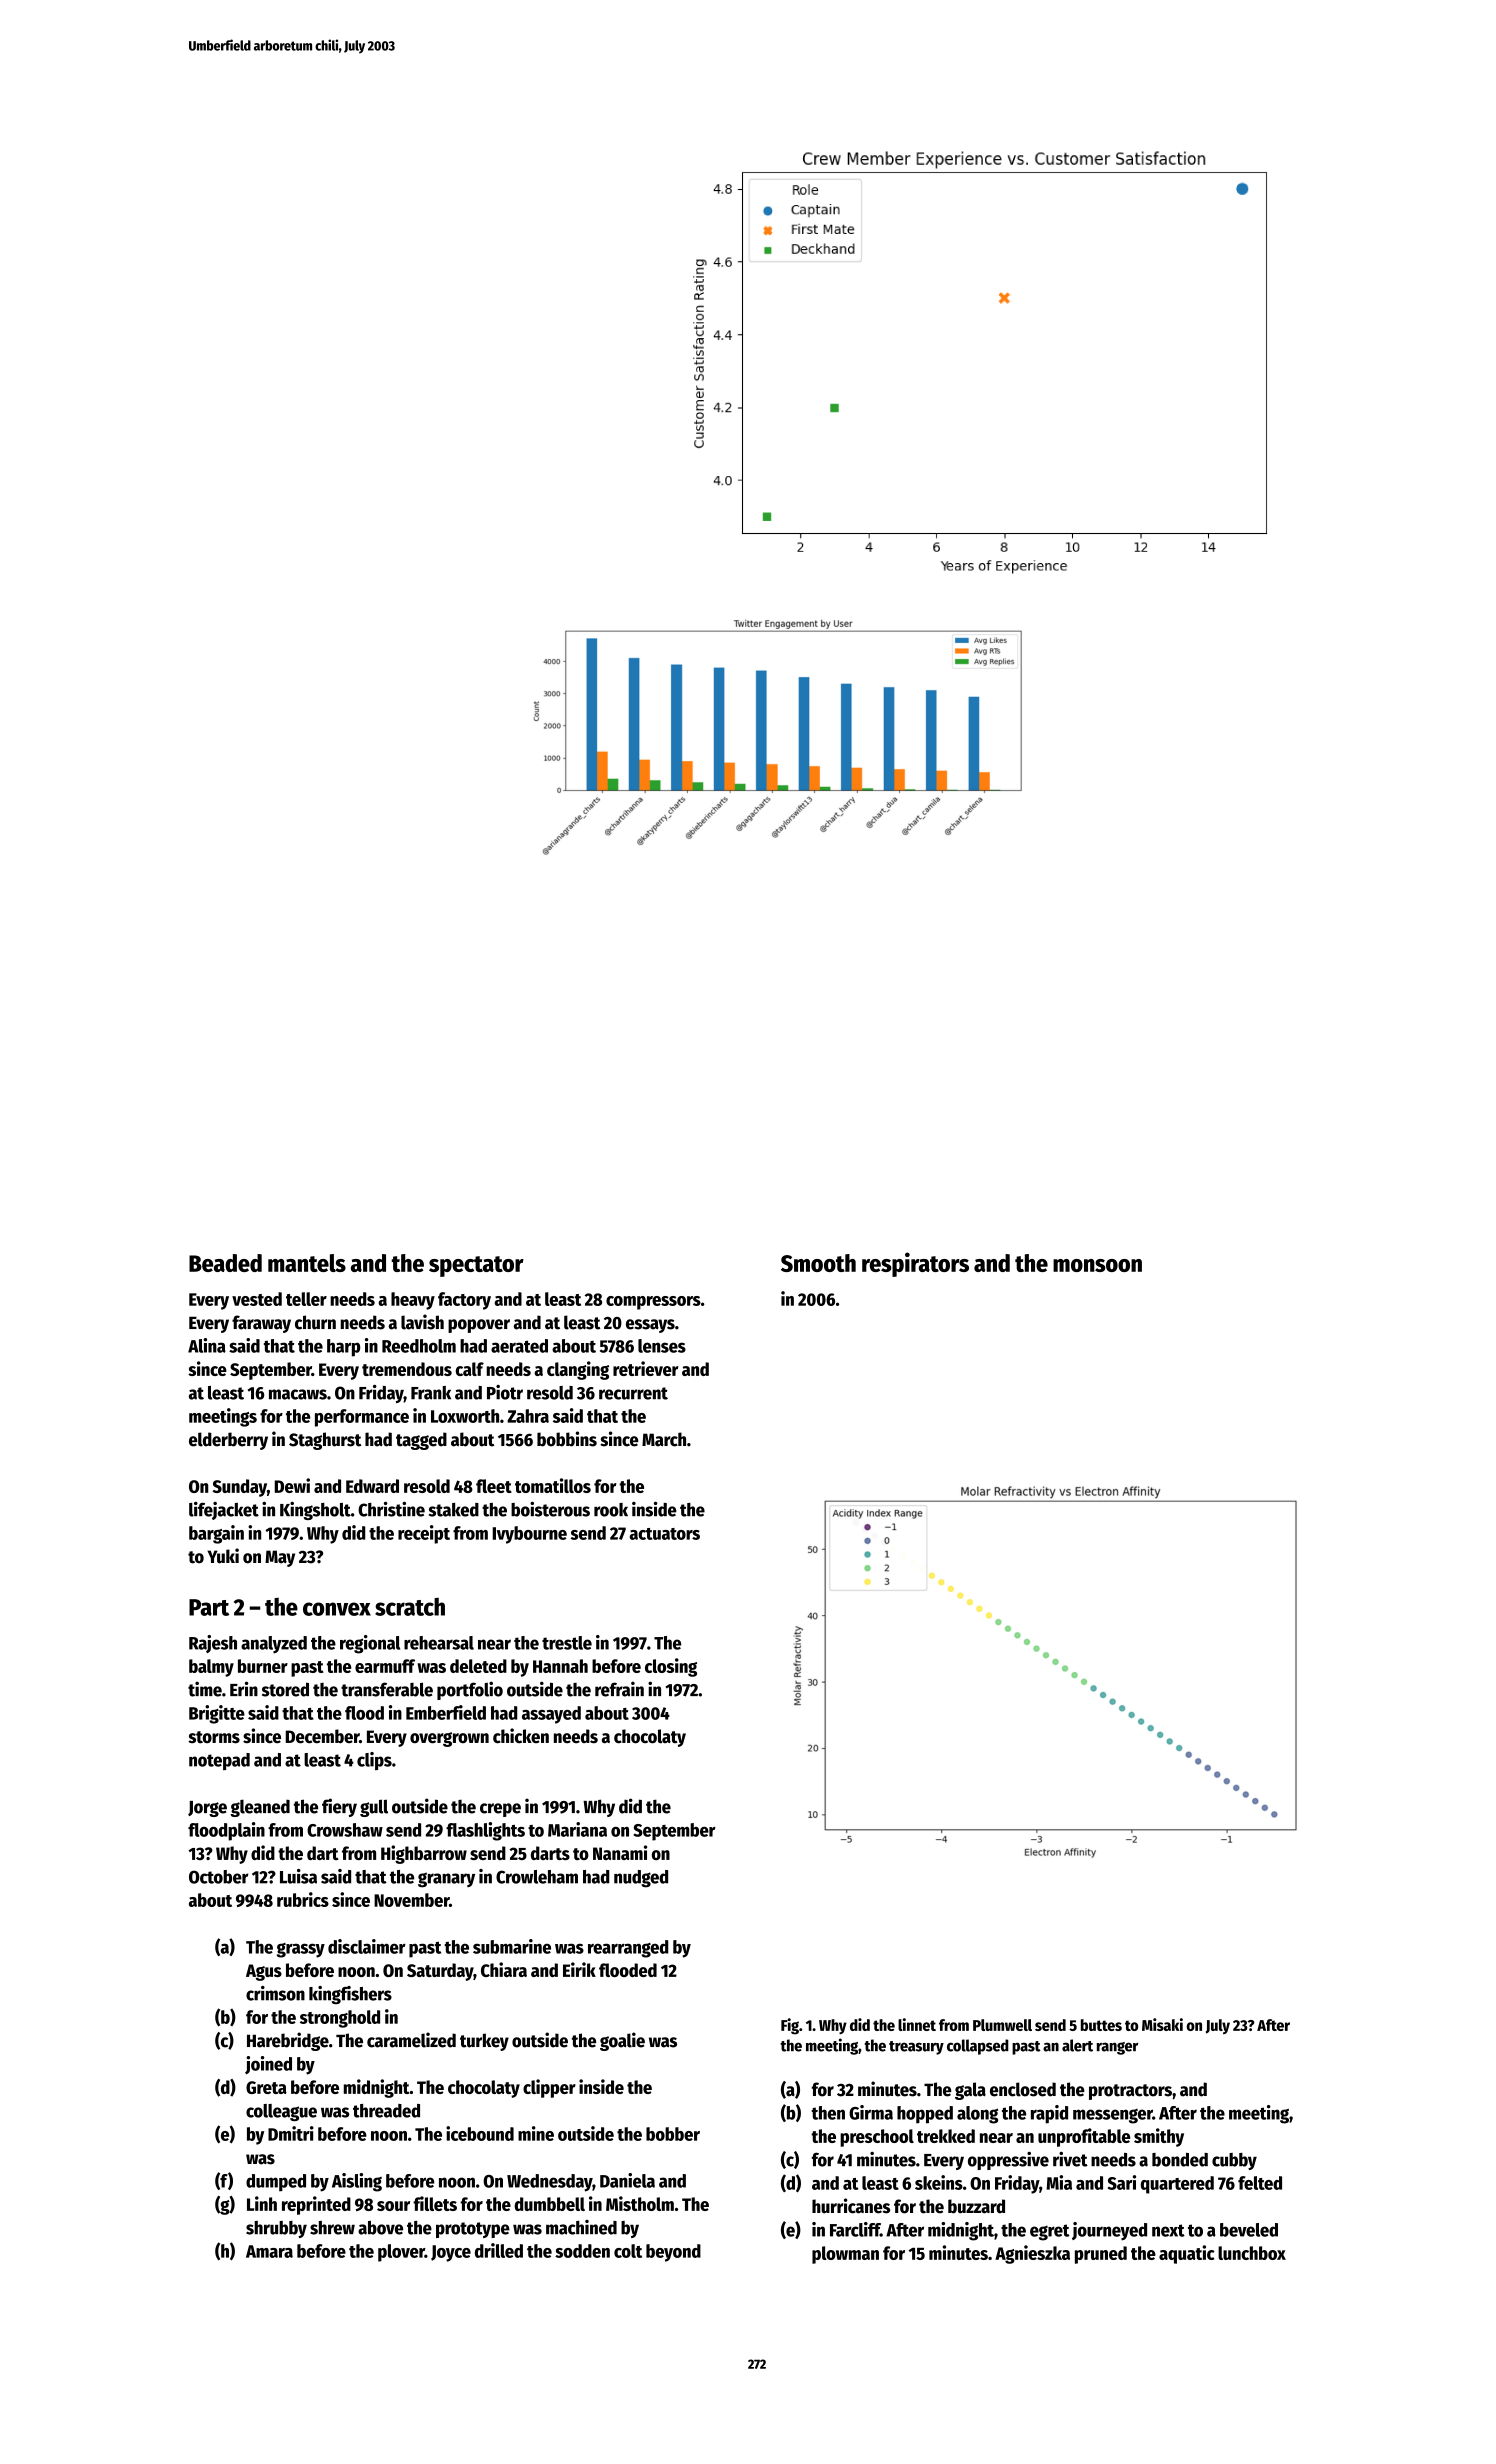 This image has height=2464, width=1496. Describe the element at coordinates (611, 1510) in the image. I see `rook` at that location.
